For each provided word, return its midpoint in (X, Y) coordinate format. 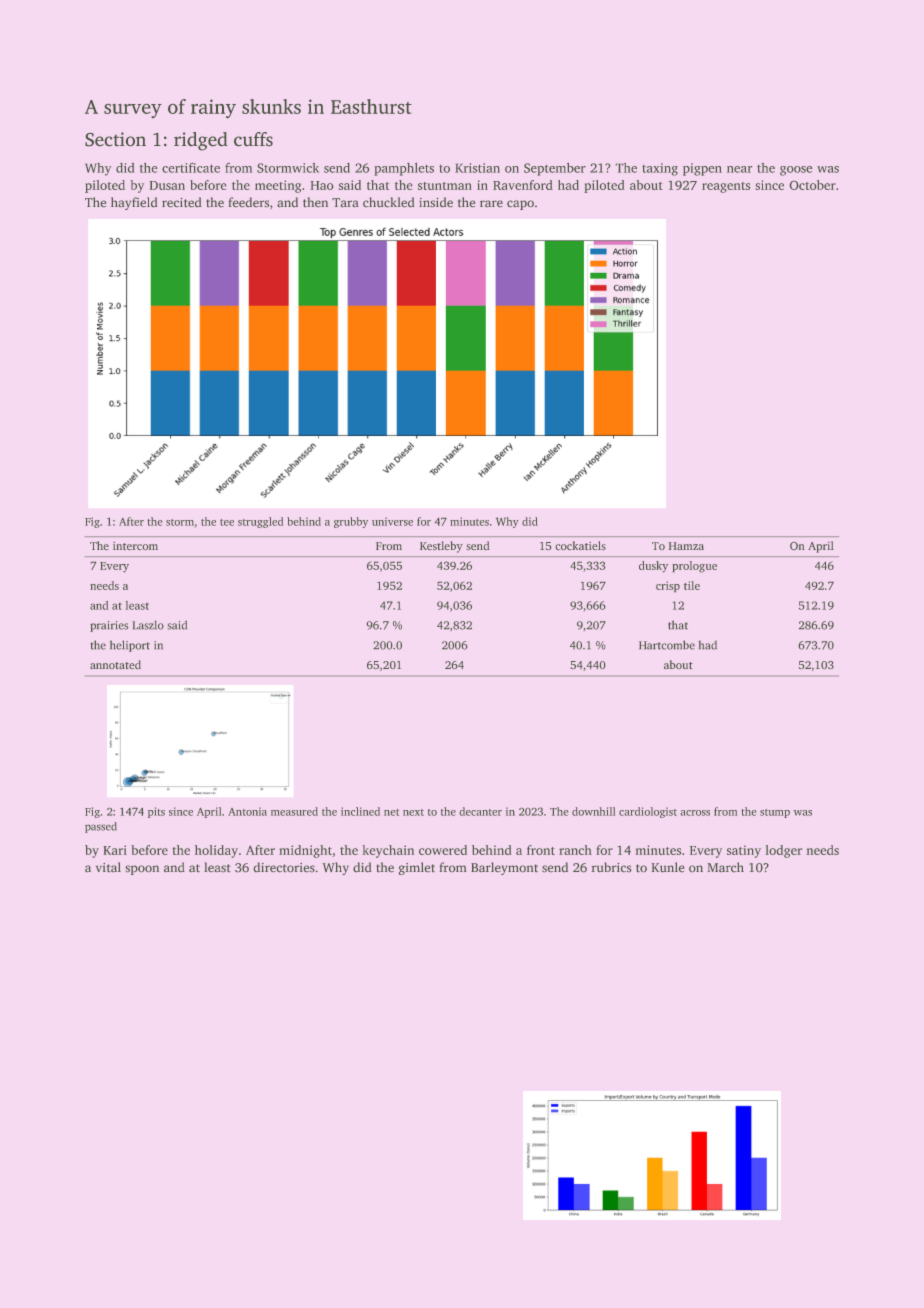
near (739, 169)
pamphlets (404, 169)
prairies (109, 626)
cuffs (253, 139)
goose (796, 171)
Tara (345, 202)
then (315, 202)
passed (101, 827)
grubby (351, 522)
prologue (694, 567)
